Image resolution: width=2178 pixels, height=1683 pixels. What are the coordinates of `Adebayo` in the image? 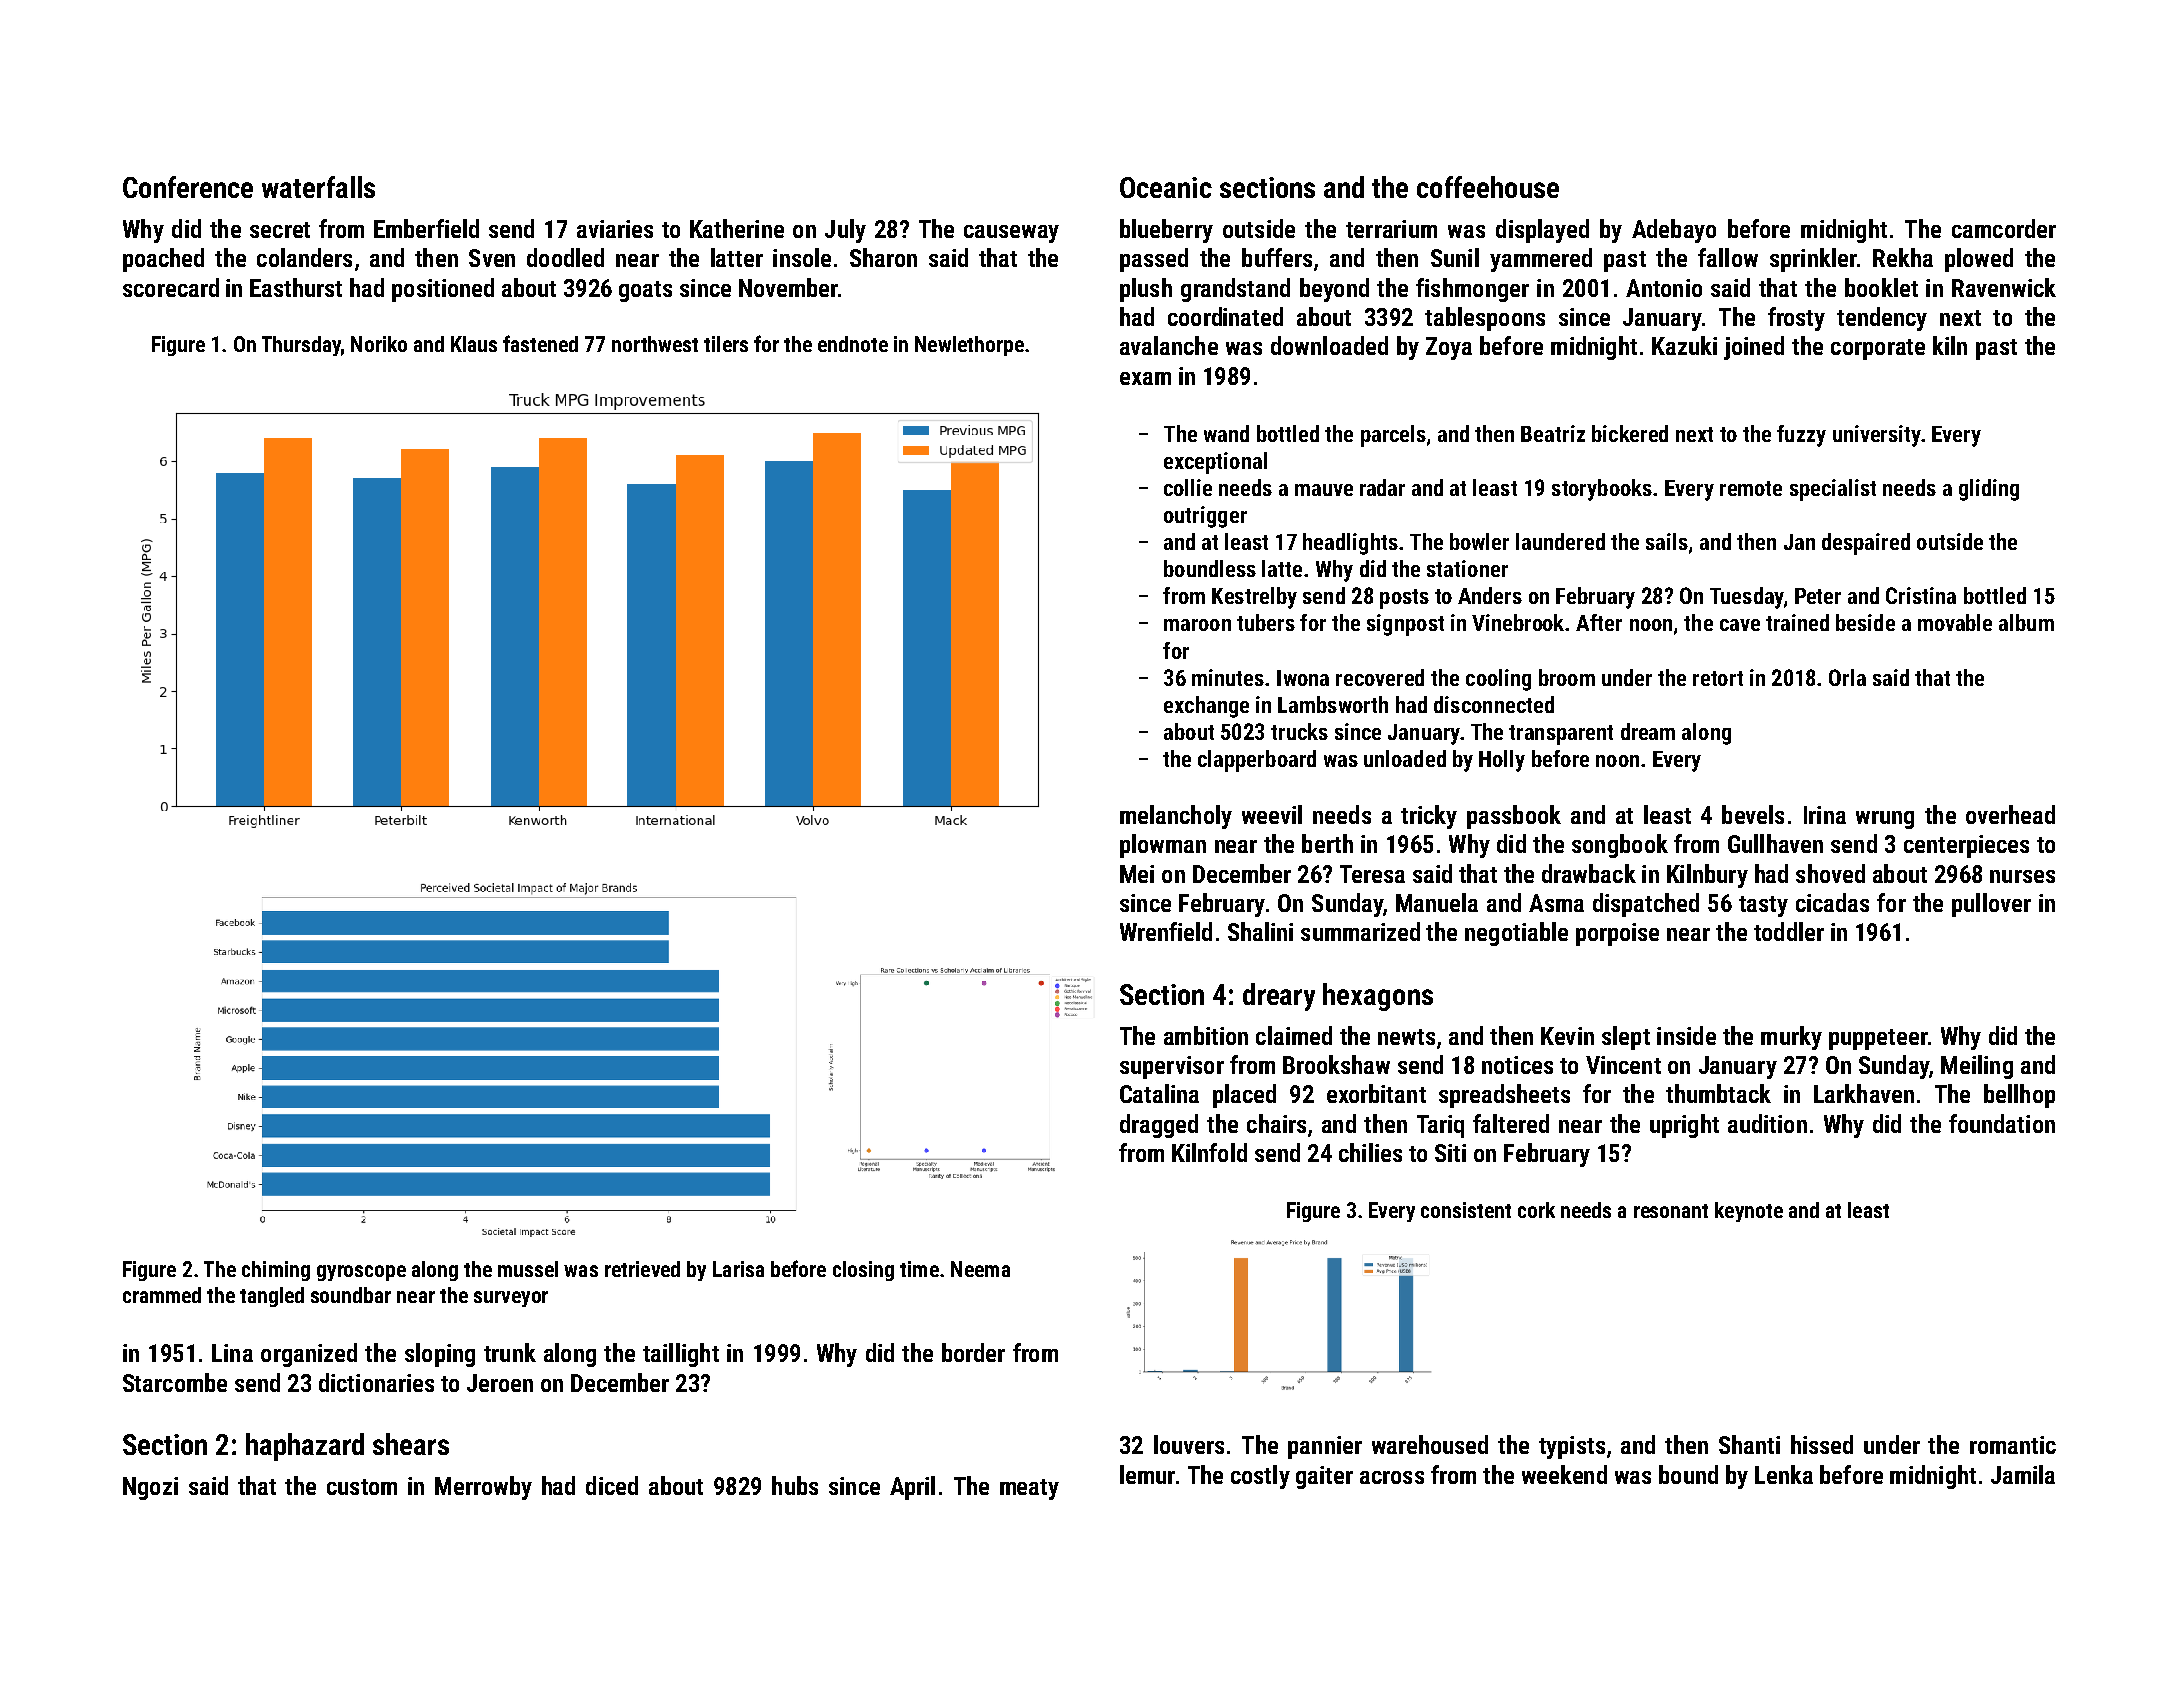 It's located at (1674, 231).
